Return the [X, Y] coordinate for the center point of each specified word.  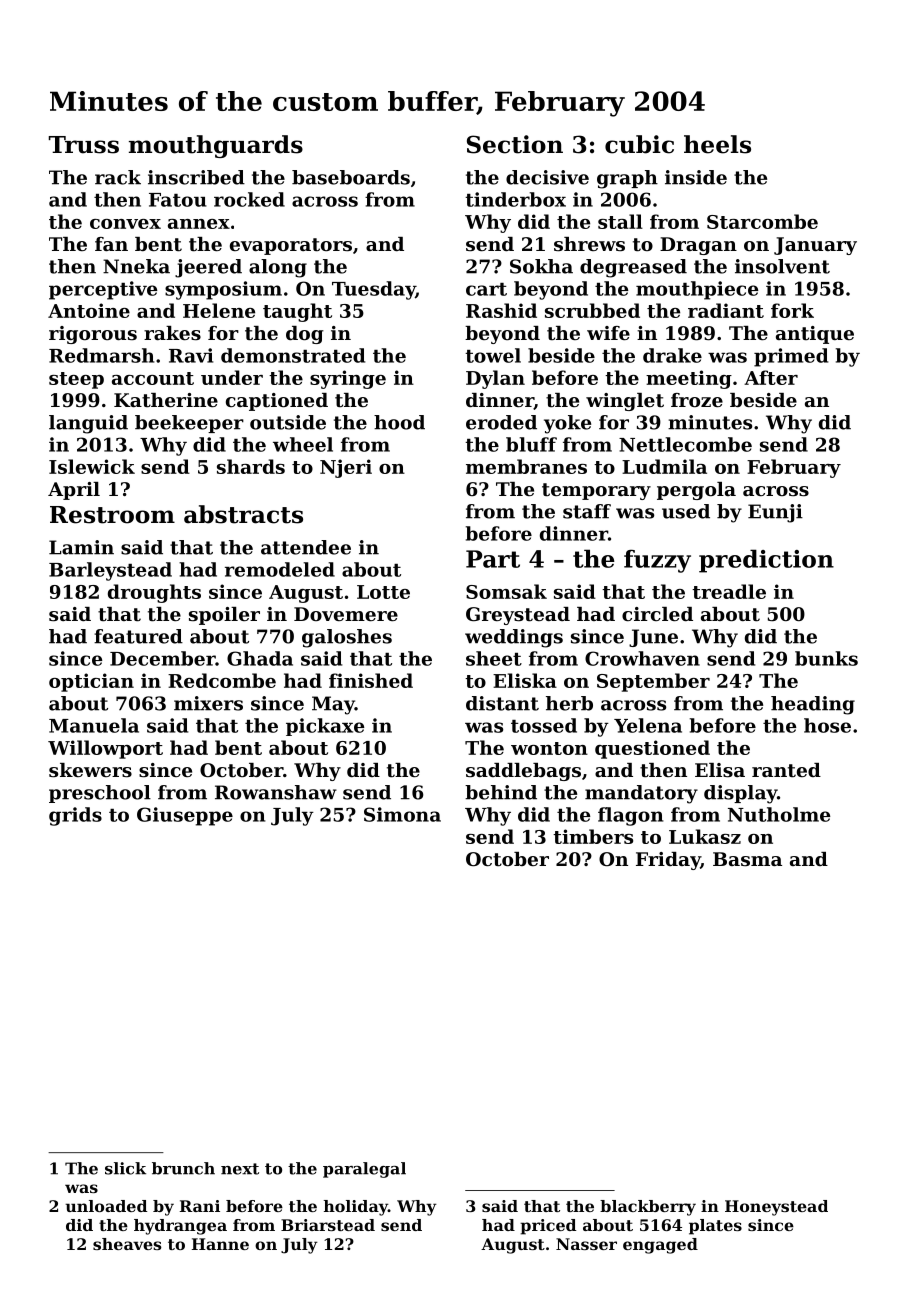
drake [672, 355]
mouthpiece [697, 290]
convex [125, 224]
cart [486, 289]
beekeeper [189, 424]
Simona [402, 814]
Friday [668, 861]
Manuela [94, 725]
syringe [348, 379]
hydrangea [180, 1227]
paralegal [364, 1170]
